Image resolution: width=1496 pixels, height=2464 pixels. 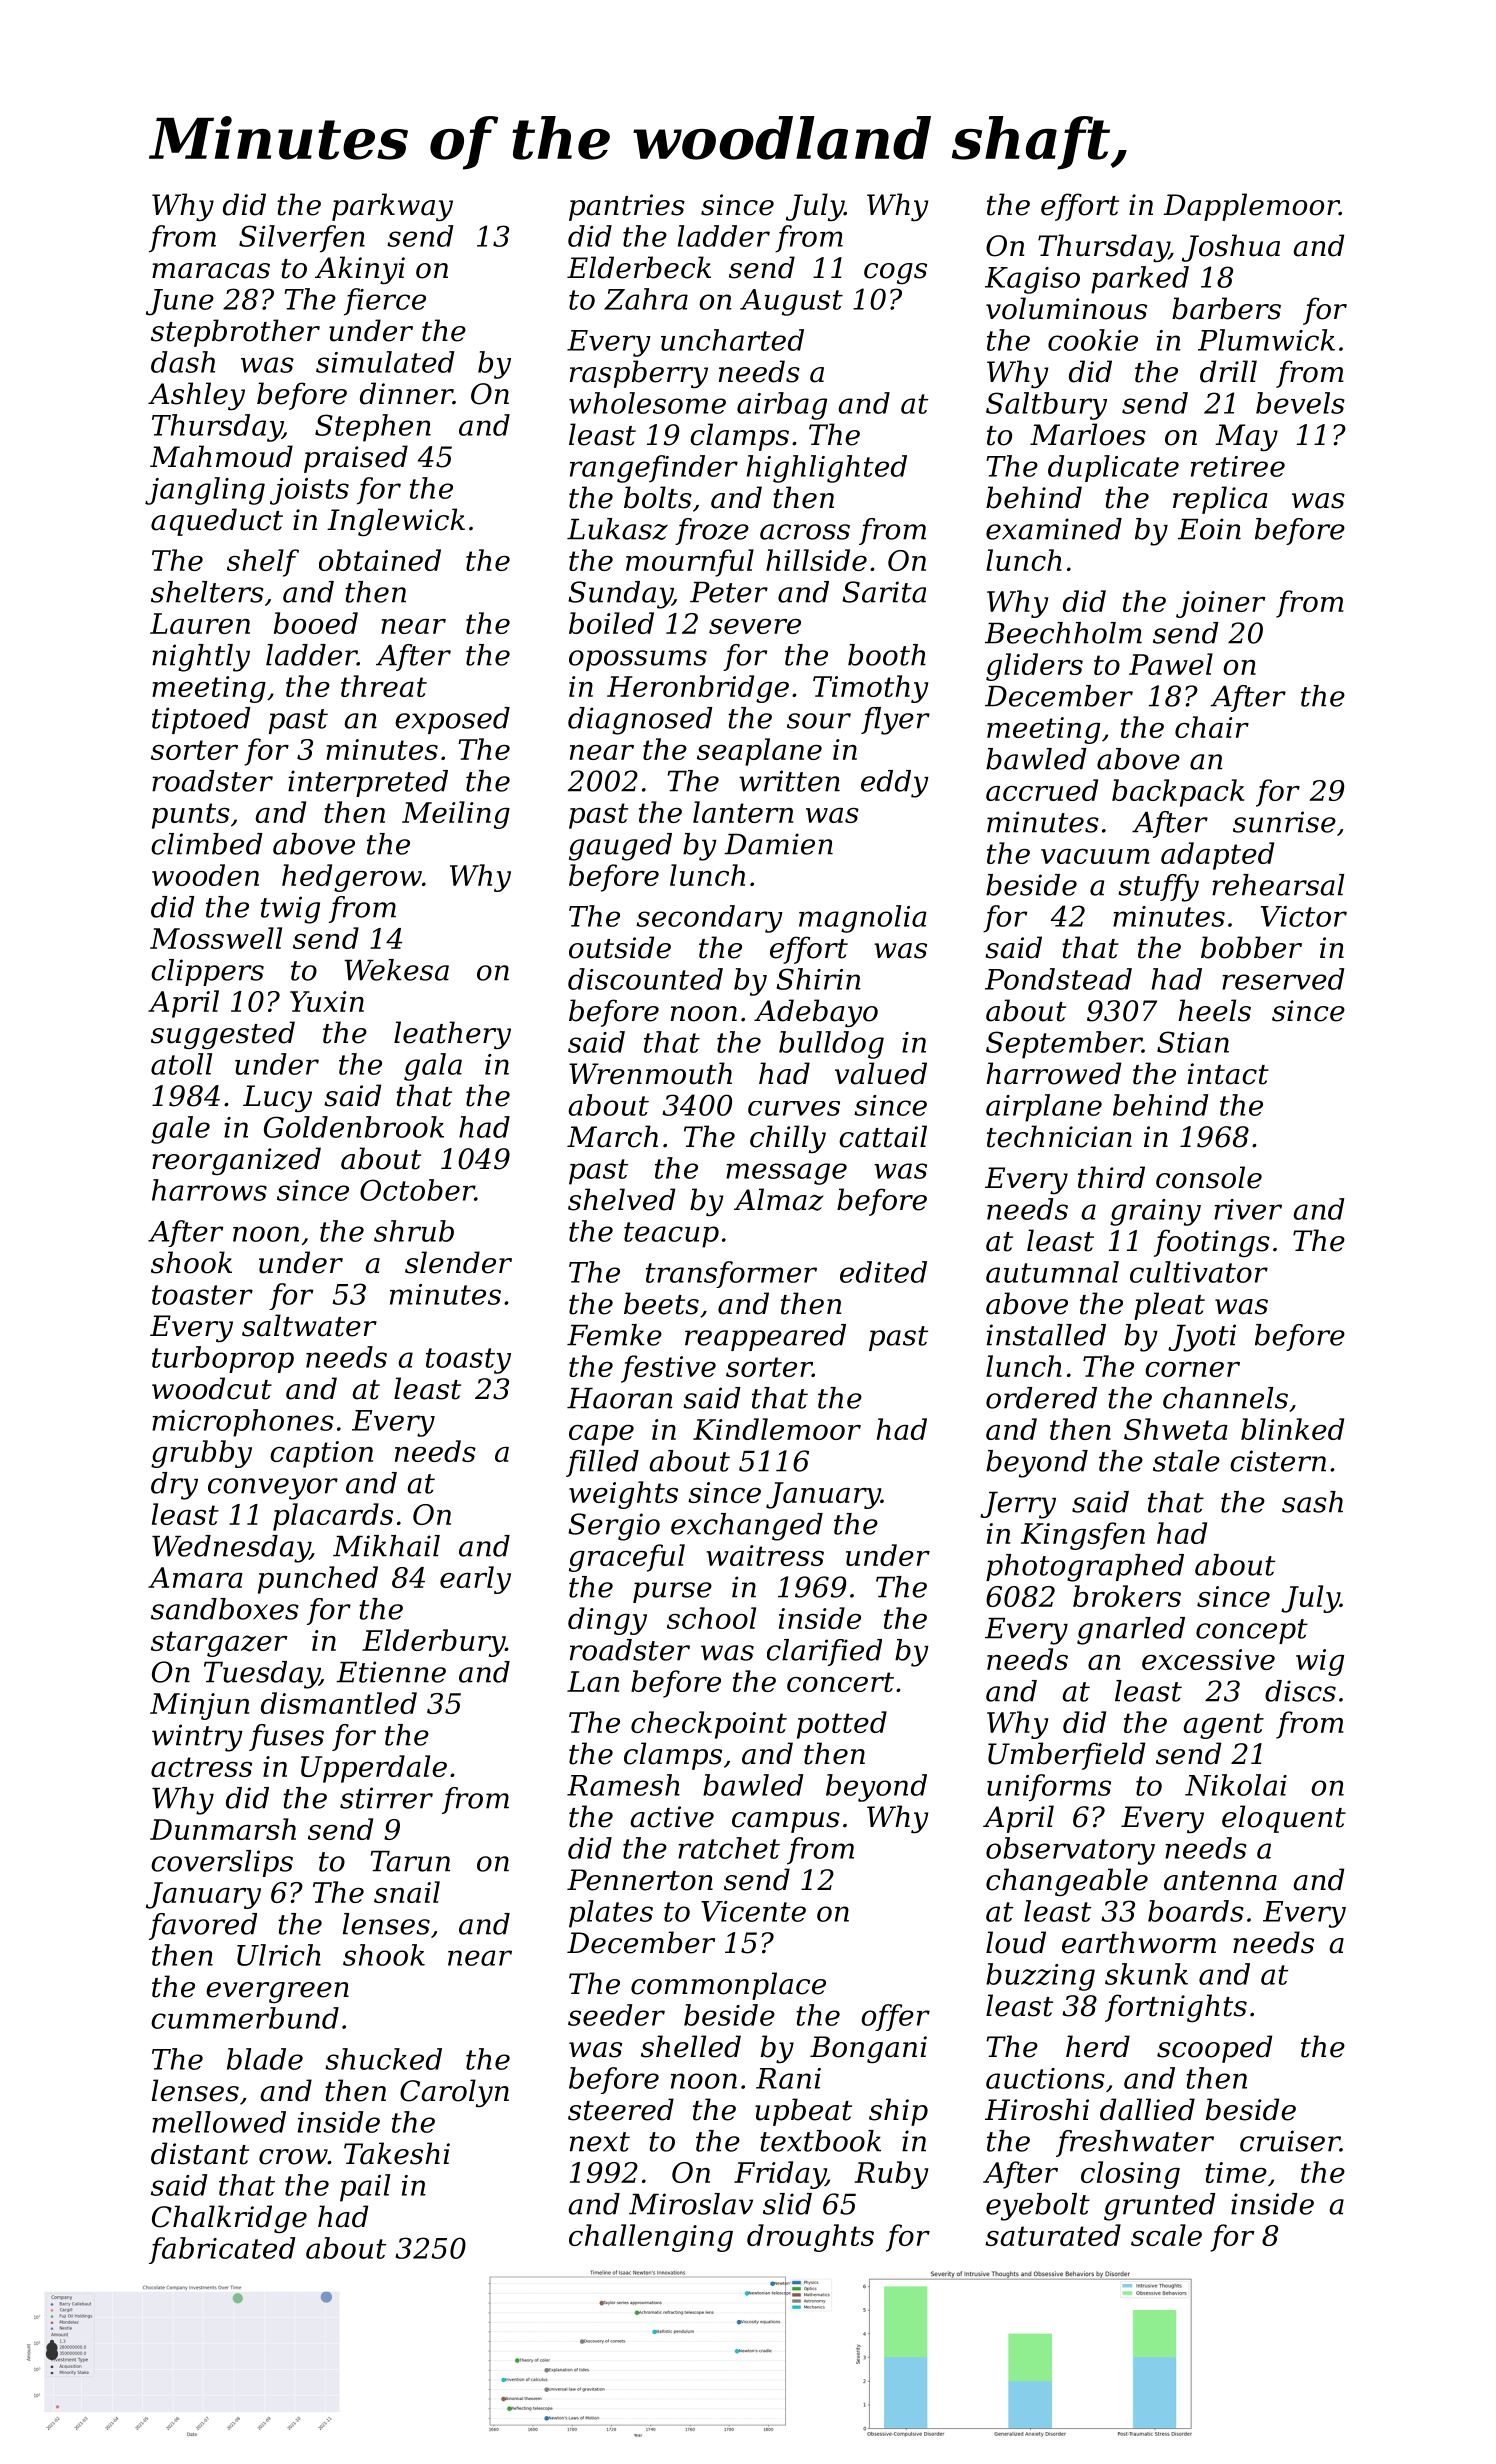 What do you see at coordinates (1251, 207) in the screenshot?
I see `Dapplemoor` at bounding box center [1251, 207].
